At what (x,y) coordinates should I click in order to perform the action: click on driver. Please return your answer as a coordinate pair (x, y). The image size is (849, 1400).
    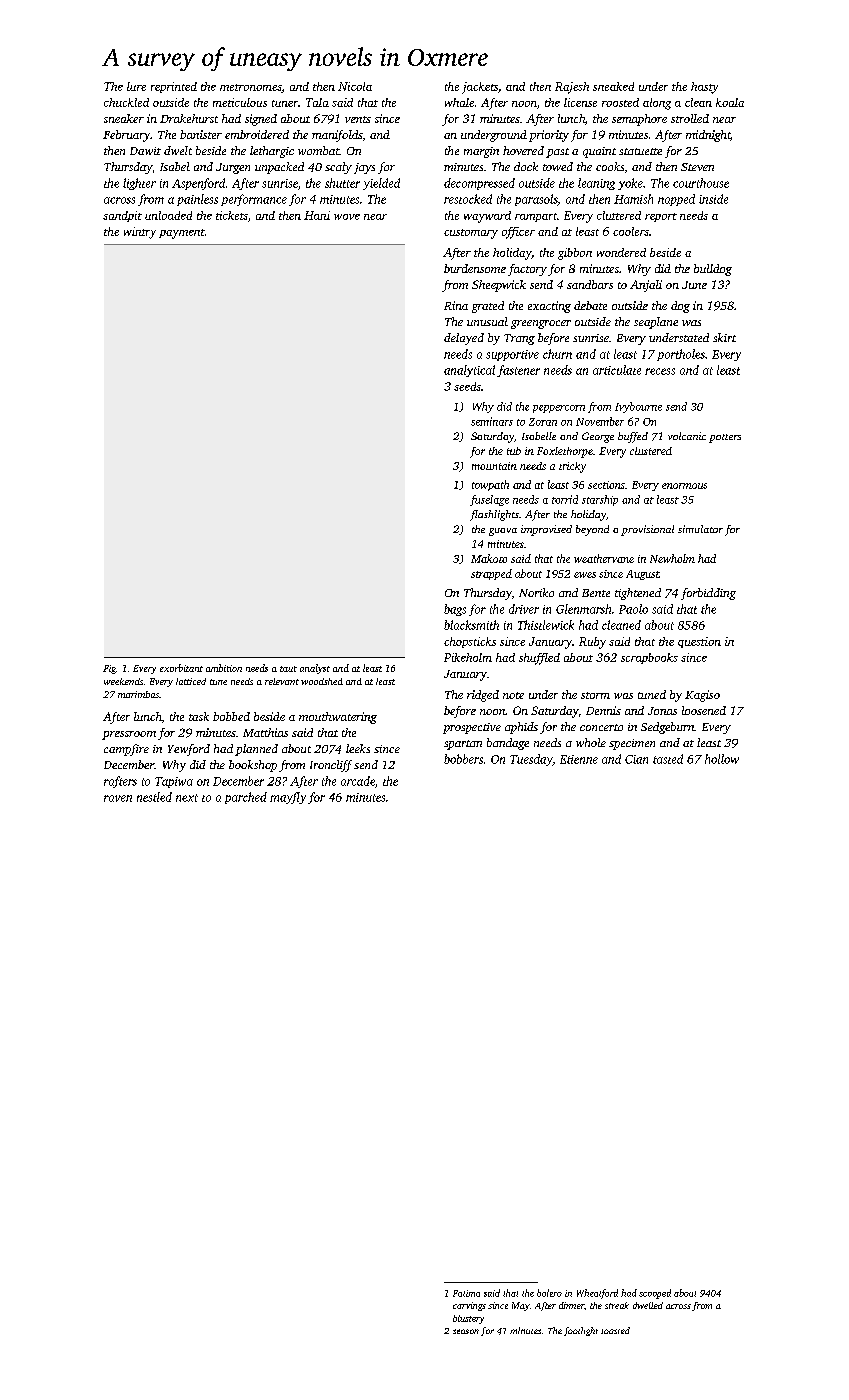
    Looking at the image, I should click on (524, 609).
